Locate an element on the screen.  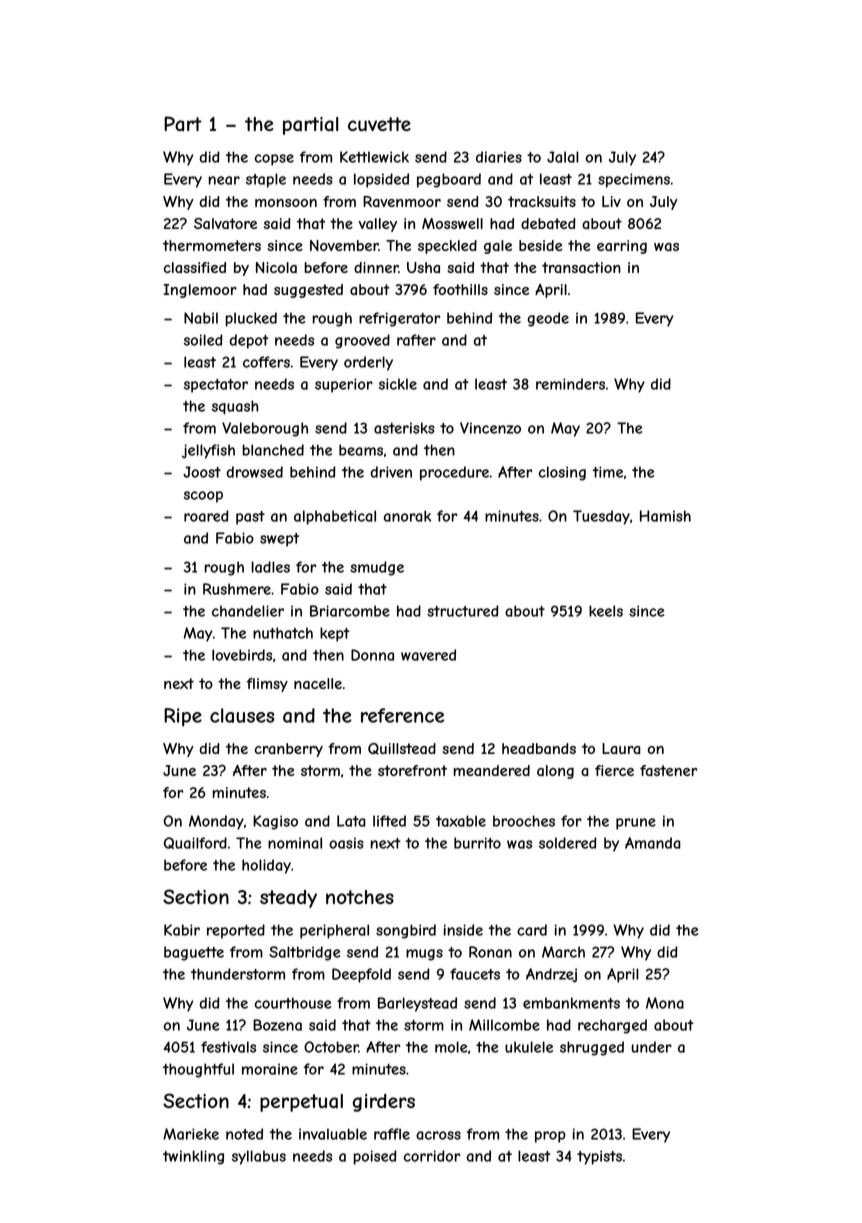
Kagiso is located at coordinates (275, 822).
